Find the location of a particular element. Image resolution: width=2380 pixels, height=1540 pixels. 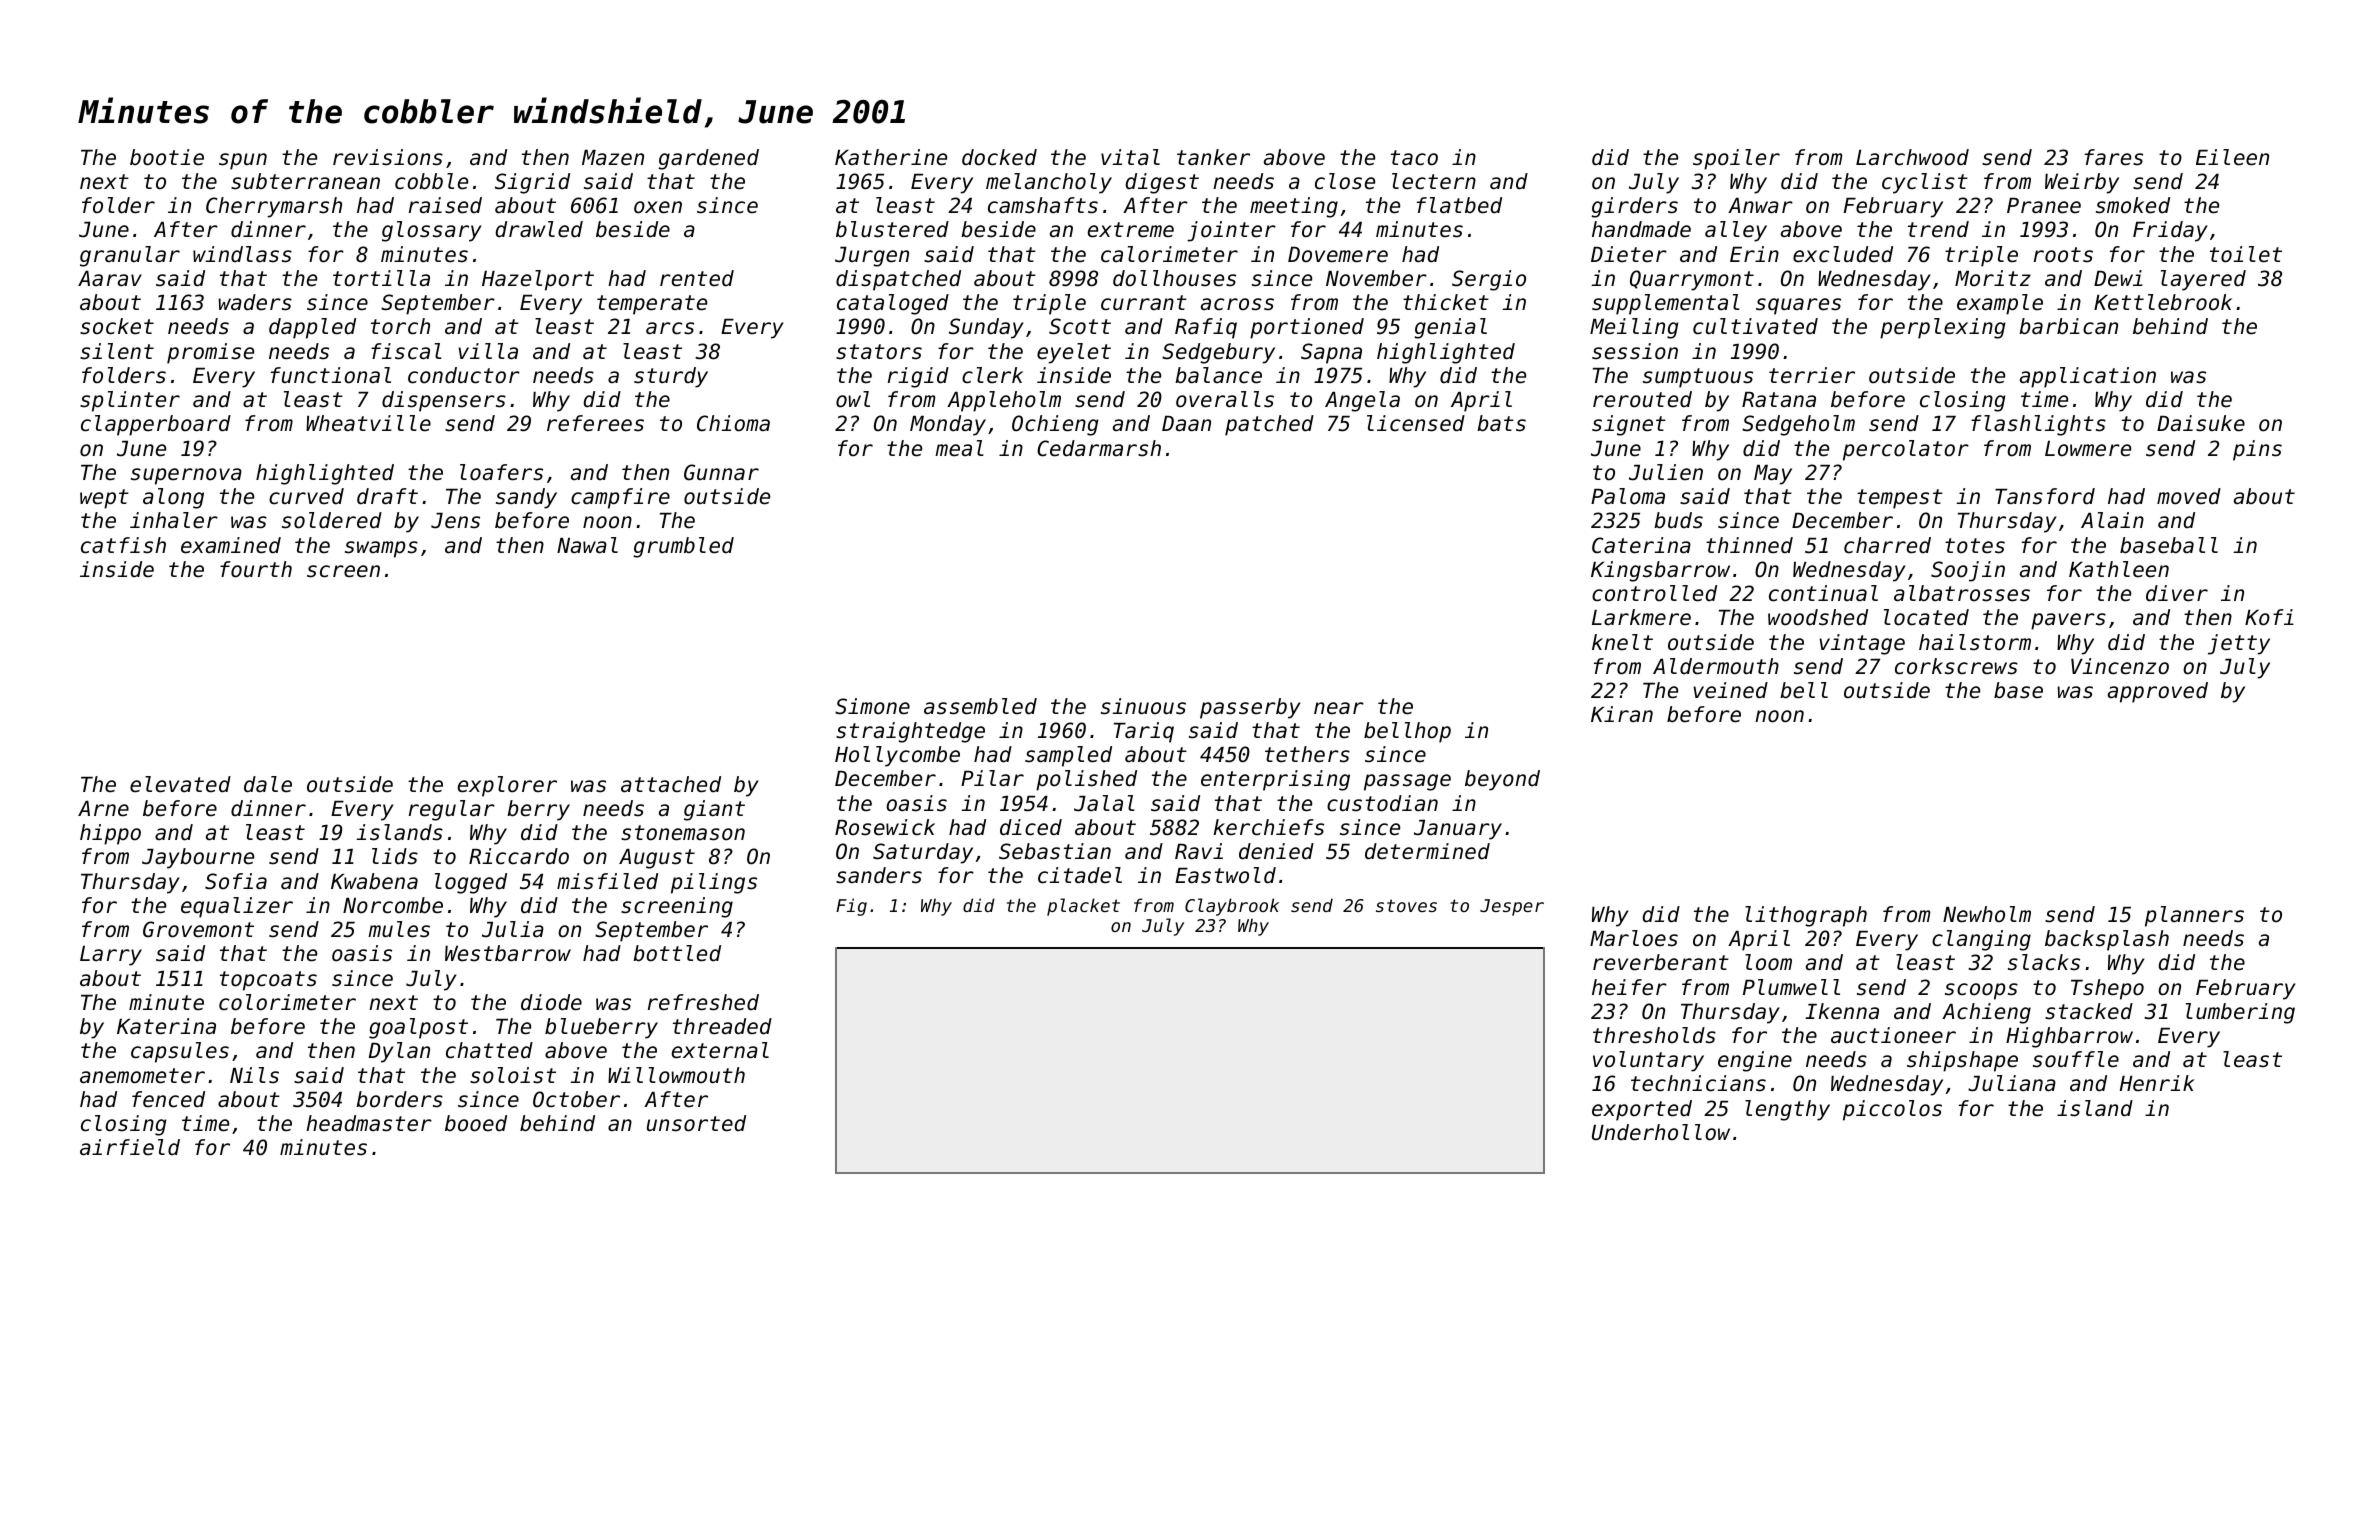

assembled is located at coordinates (980, 706).
